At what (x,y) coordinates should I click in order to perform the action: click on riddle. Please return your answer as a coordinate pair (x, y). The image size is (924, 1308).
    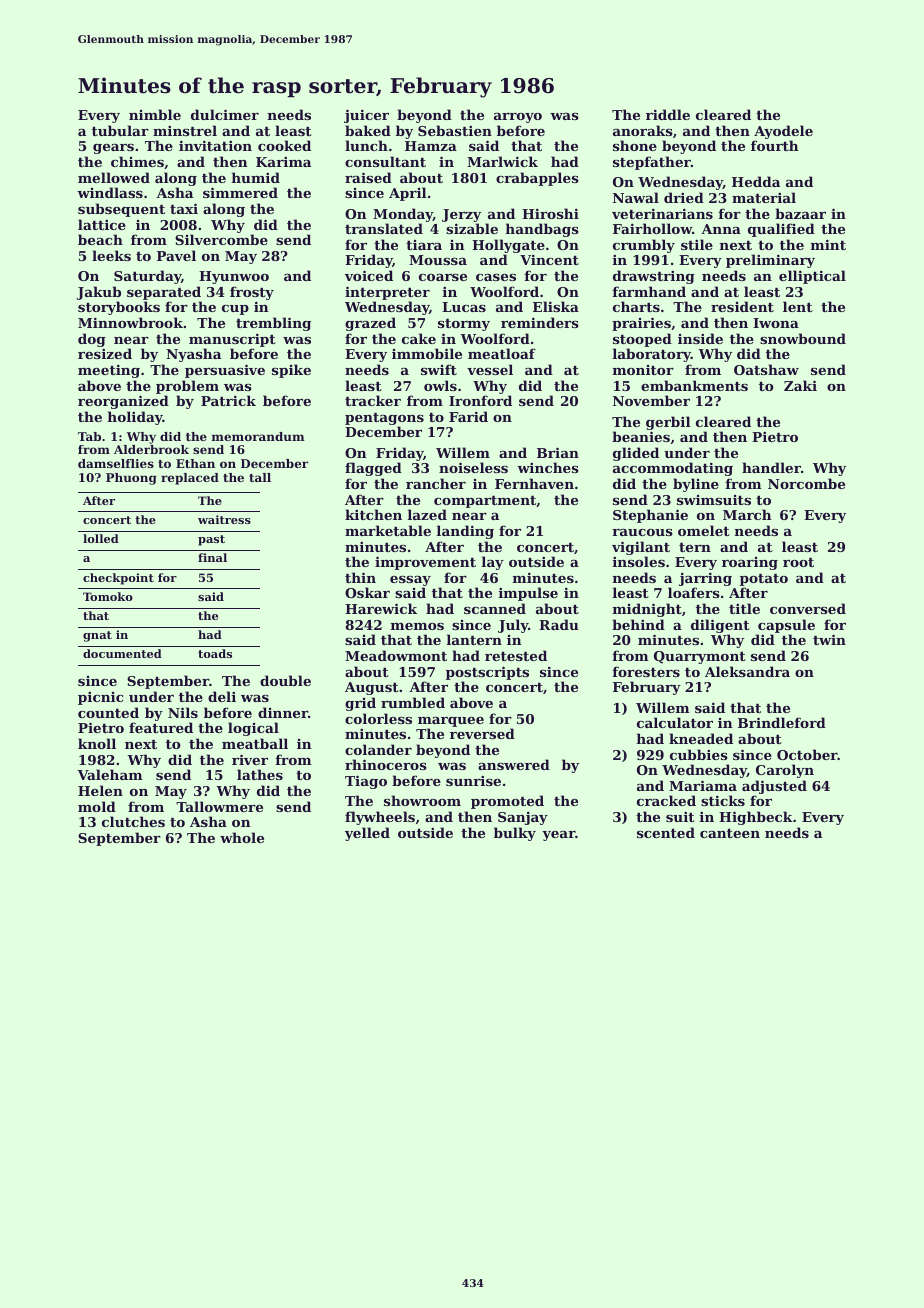
    Looking at the image, I should click on (668, 114).
